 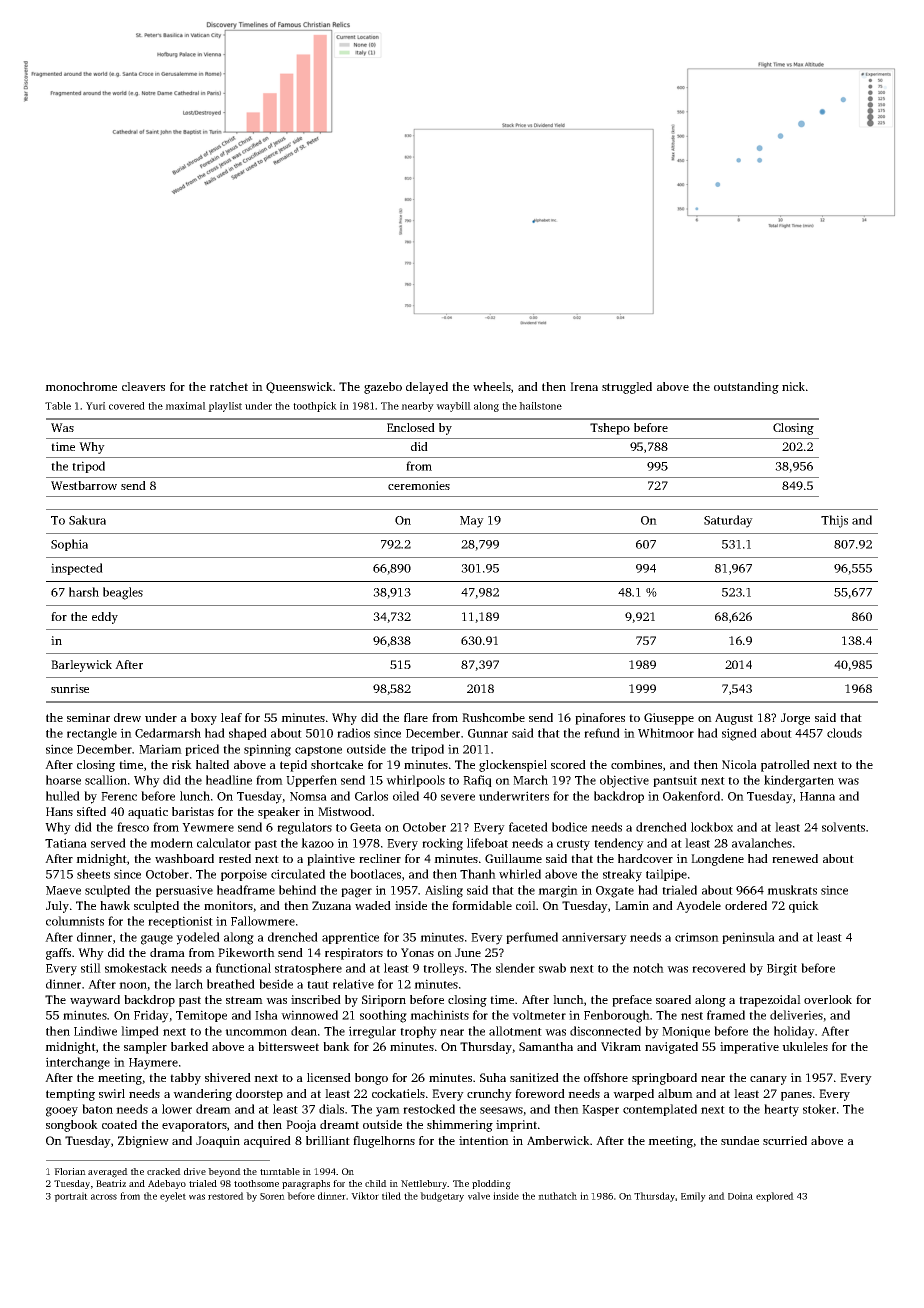 What do you see at coordinates (84, 485) in the screenshot?
I see `Westbarrow` at bounding box center [84, 485].
